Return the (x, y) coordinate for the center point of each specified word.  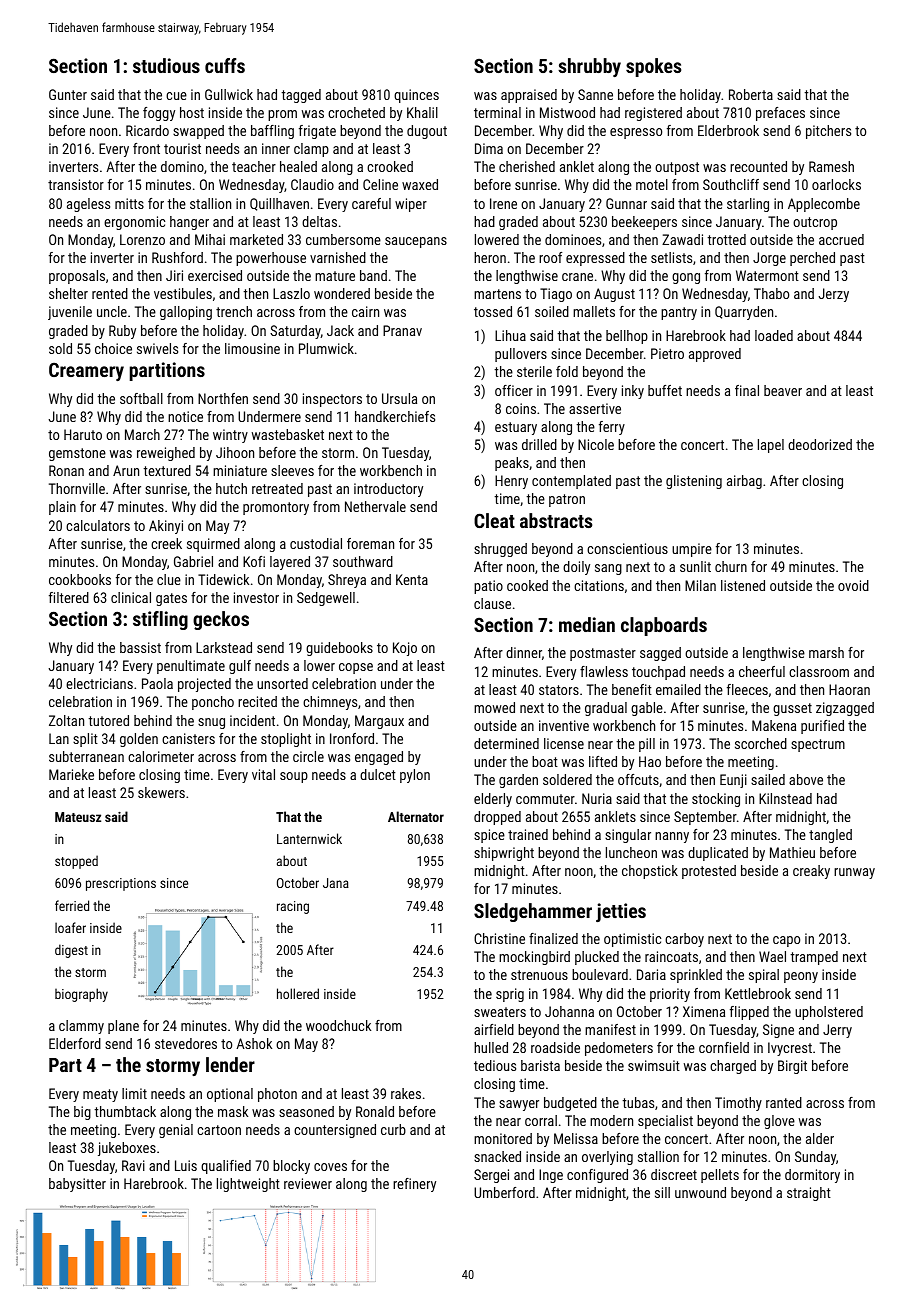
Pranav (402, 330)
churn (731, 566)
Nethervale (375, 506)
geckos (221, 620)
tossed (493, 311)
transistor (76, 184)
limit (134, 1093)
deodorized (820, 444)
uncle (112, 311)
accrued (841, 239)
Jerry (837, 1031)
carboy (684, 940)
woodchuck (338, 1025)
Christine (499, 938)
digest (71, 951)
